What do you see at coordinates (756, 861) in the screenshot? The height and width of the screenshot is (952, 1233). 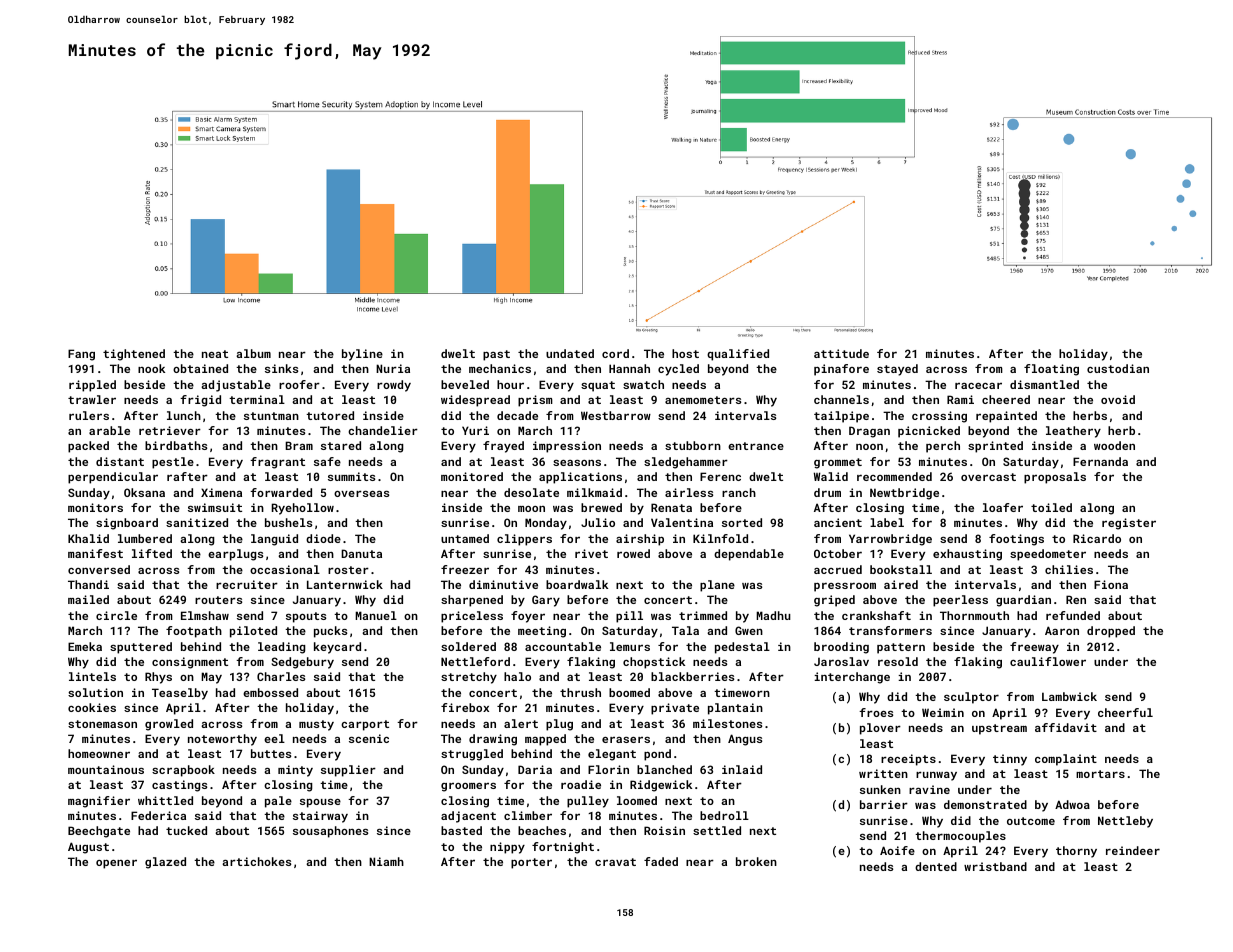 I see `broken` at bounding box center [756, 861].
